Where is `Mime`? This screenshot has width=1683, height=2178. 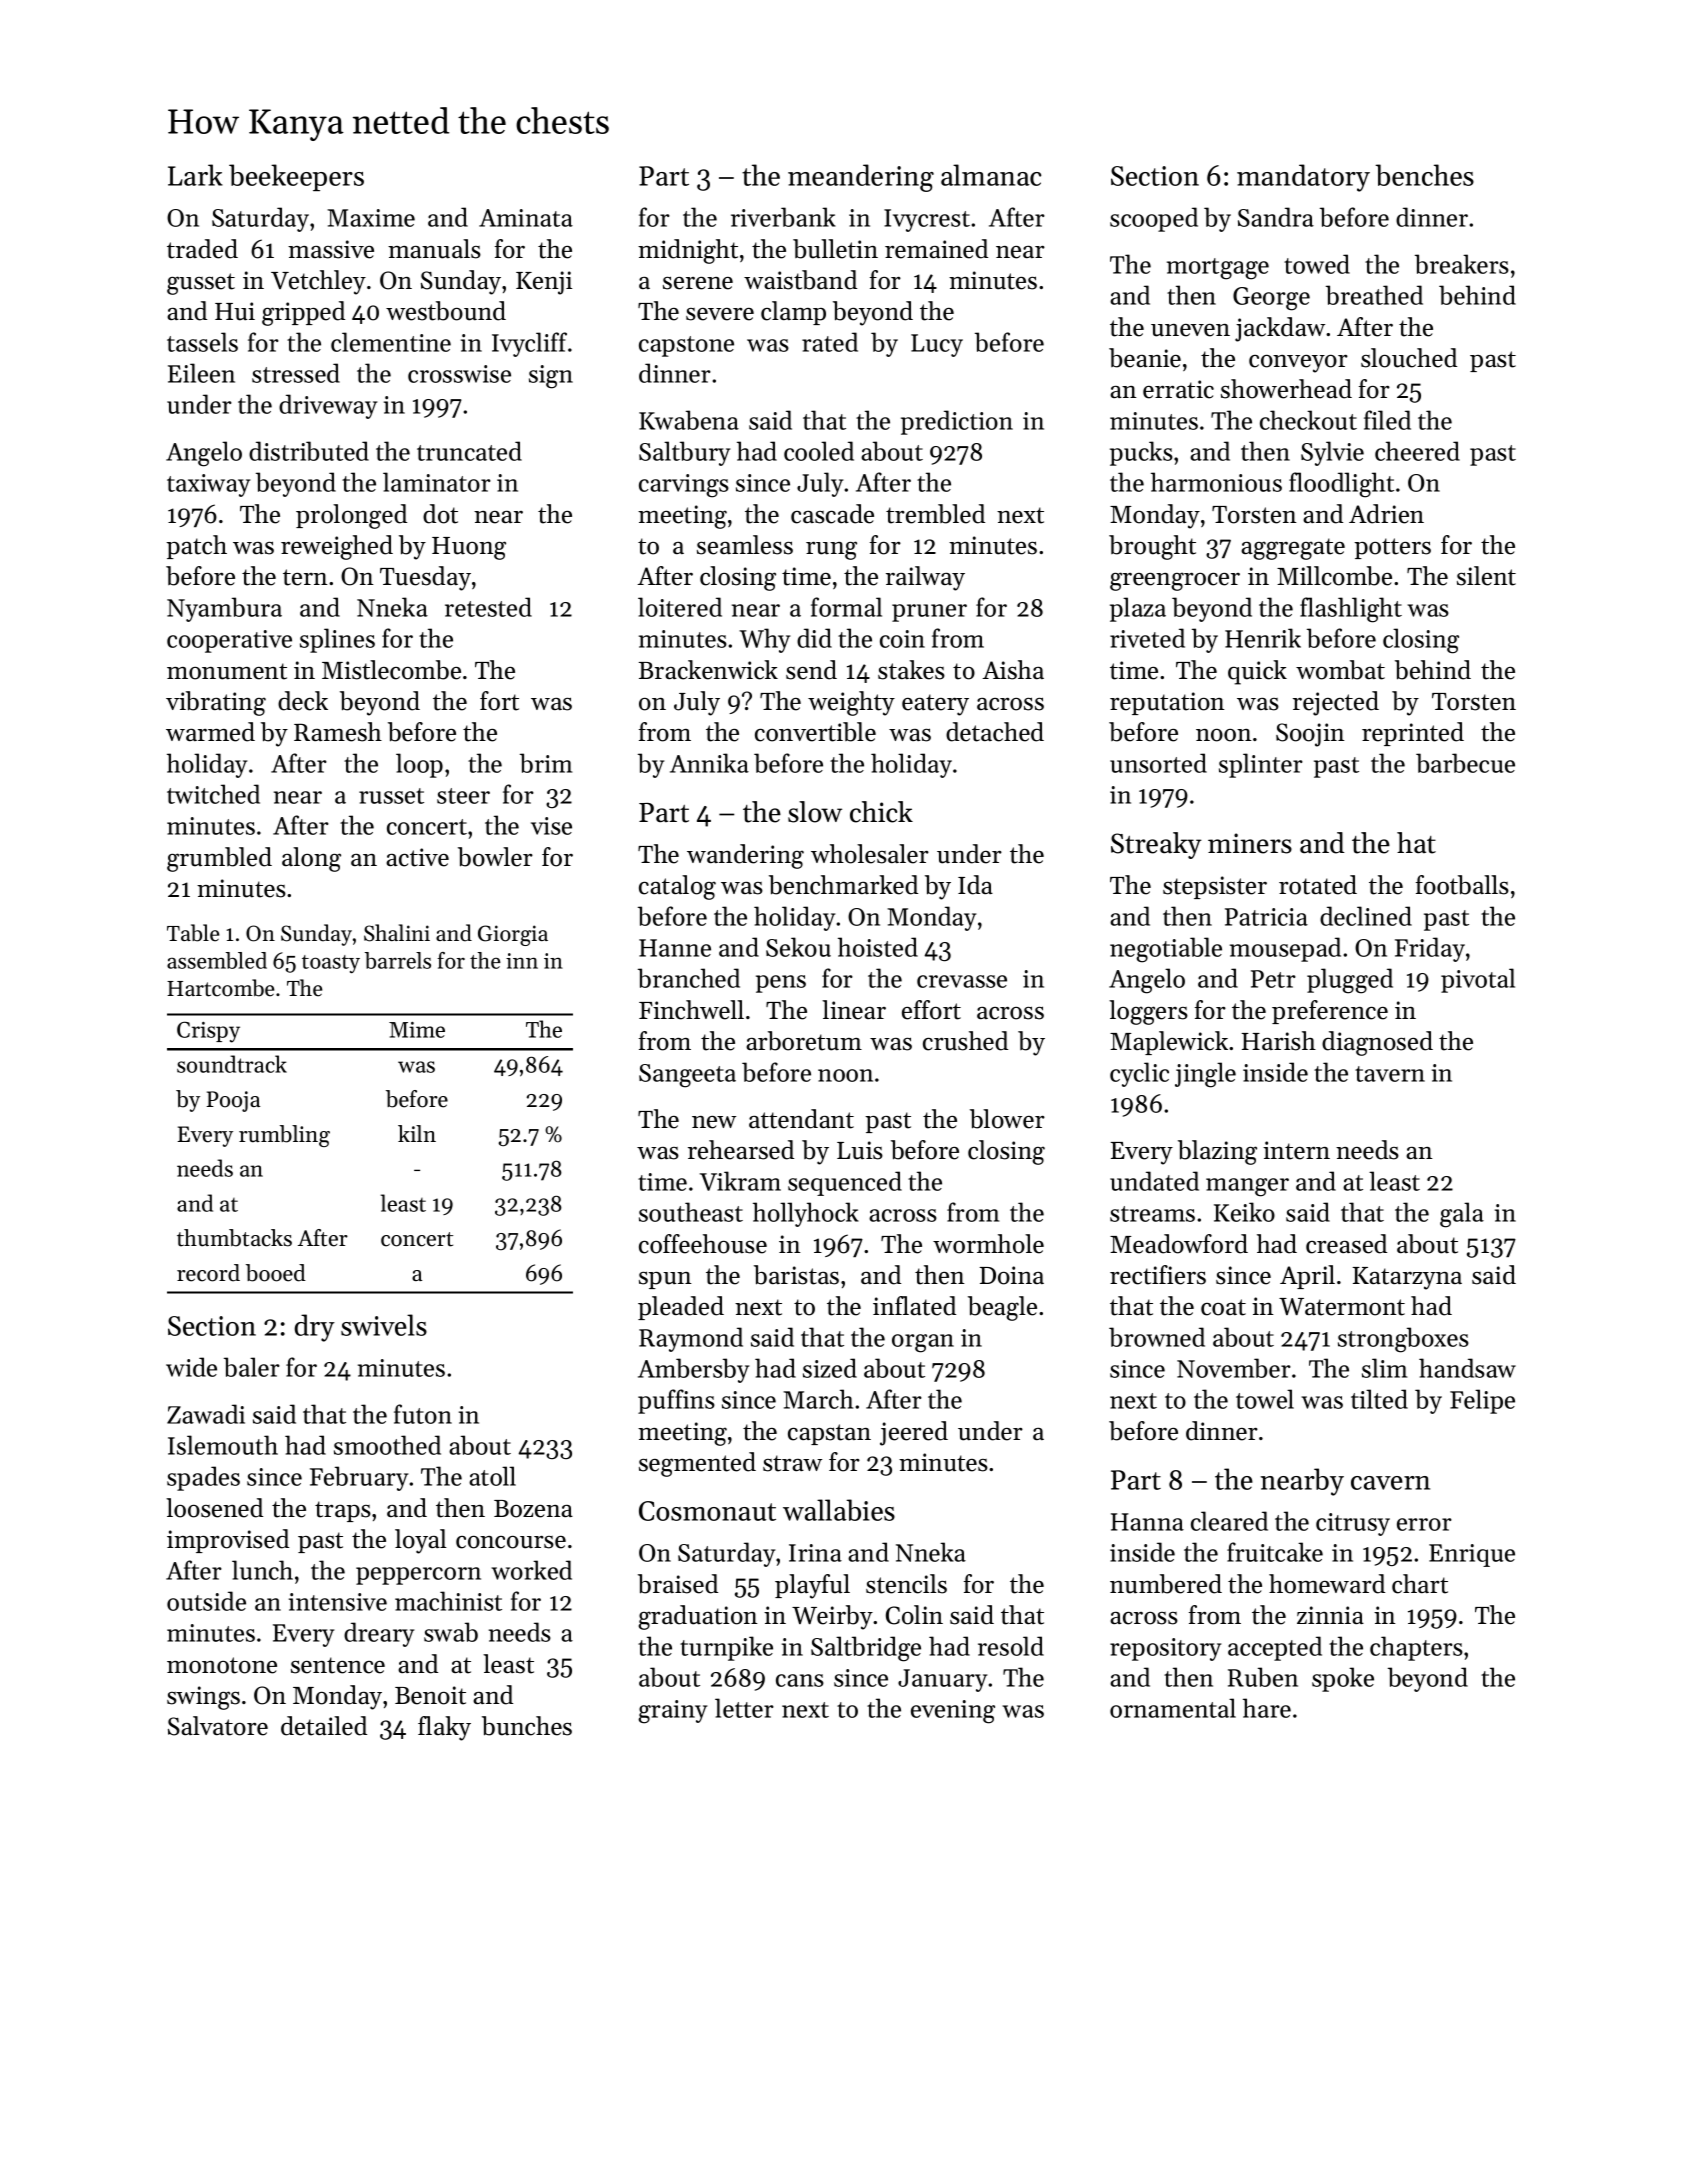 Mime is located at coordinates (417, 1030).
